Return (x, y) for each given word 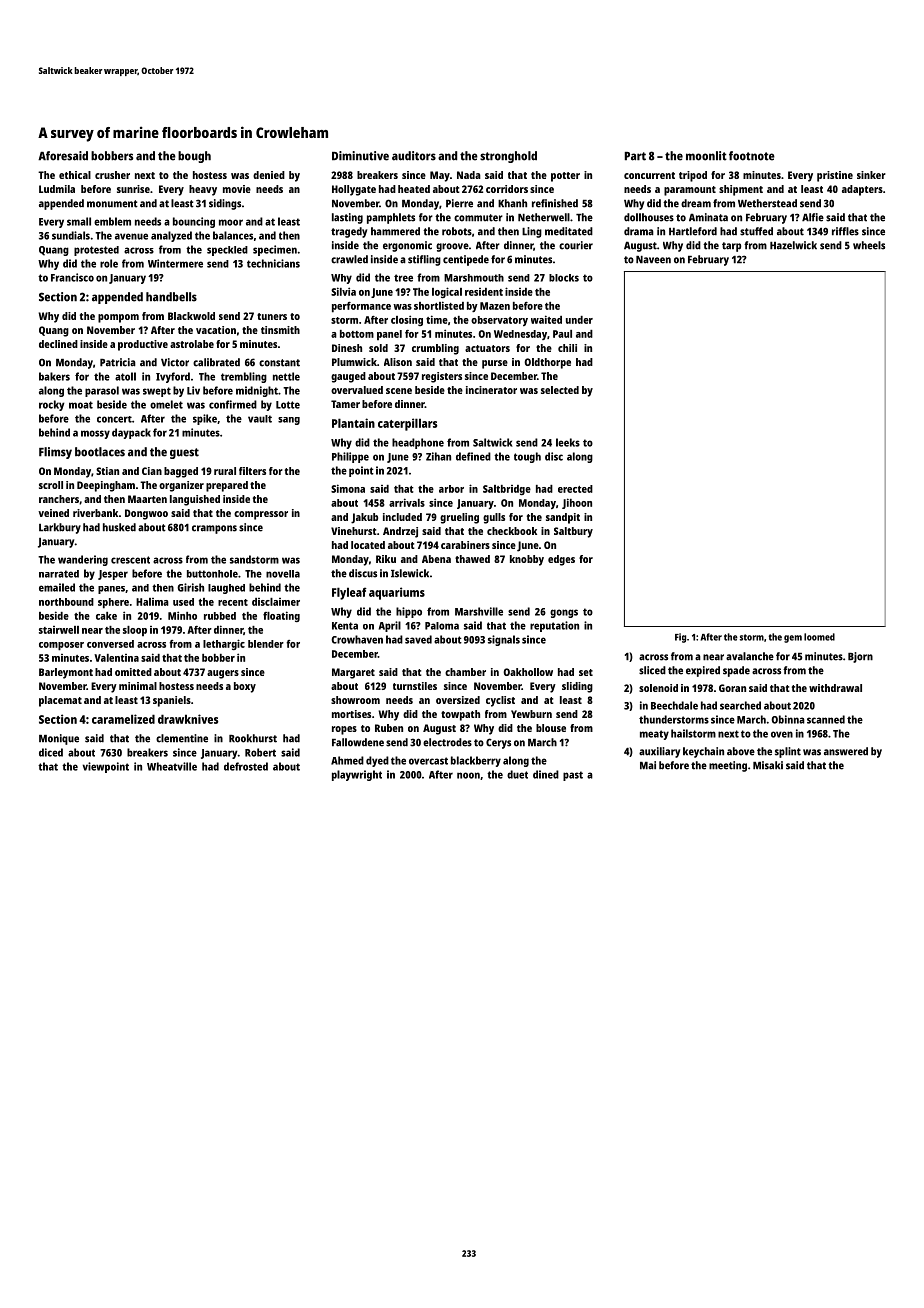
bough (194, 157)
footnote (752, 156)
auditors (414, 156)
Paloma (442, 626)
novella (283, 574)
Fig (680, 638)
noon (468, 775)
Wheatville (172, 766)
